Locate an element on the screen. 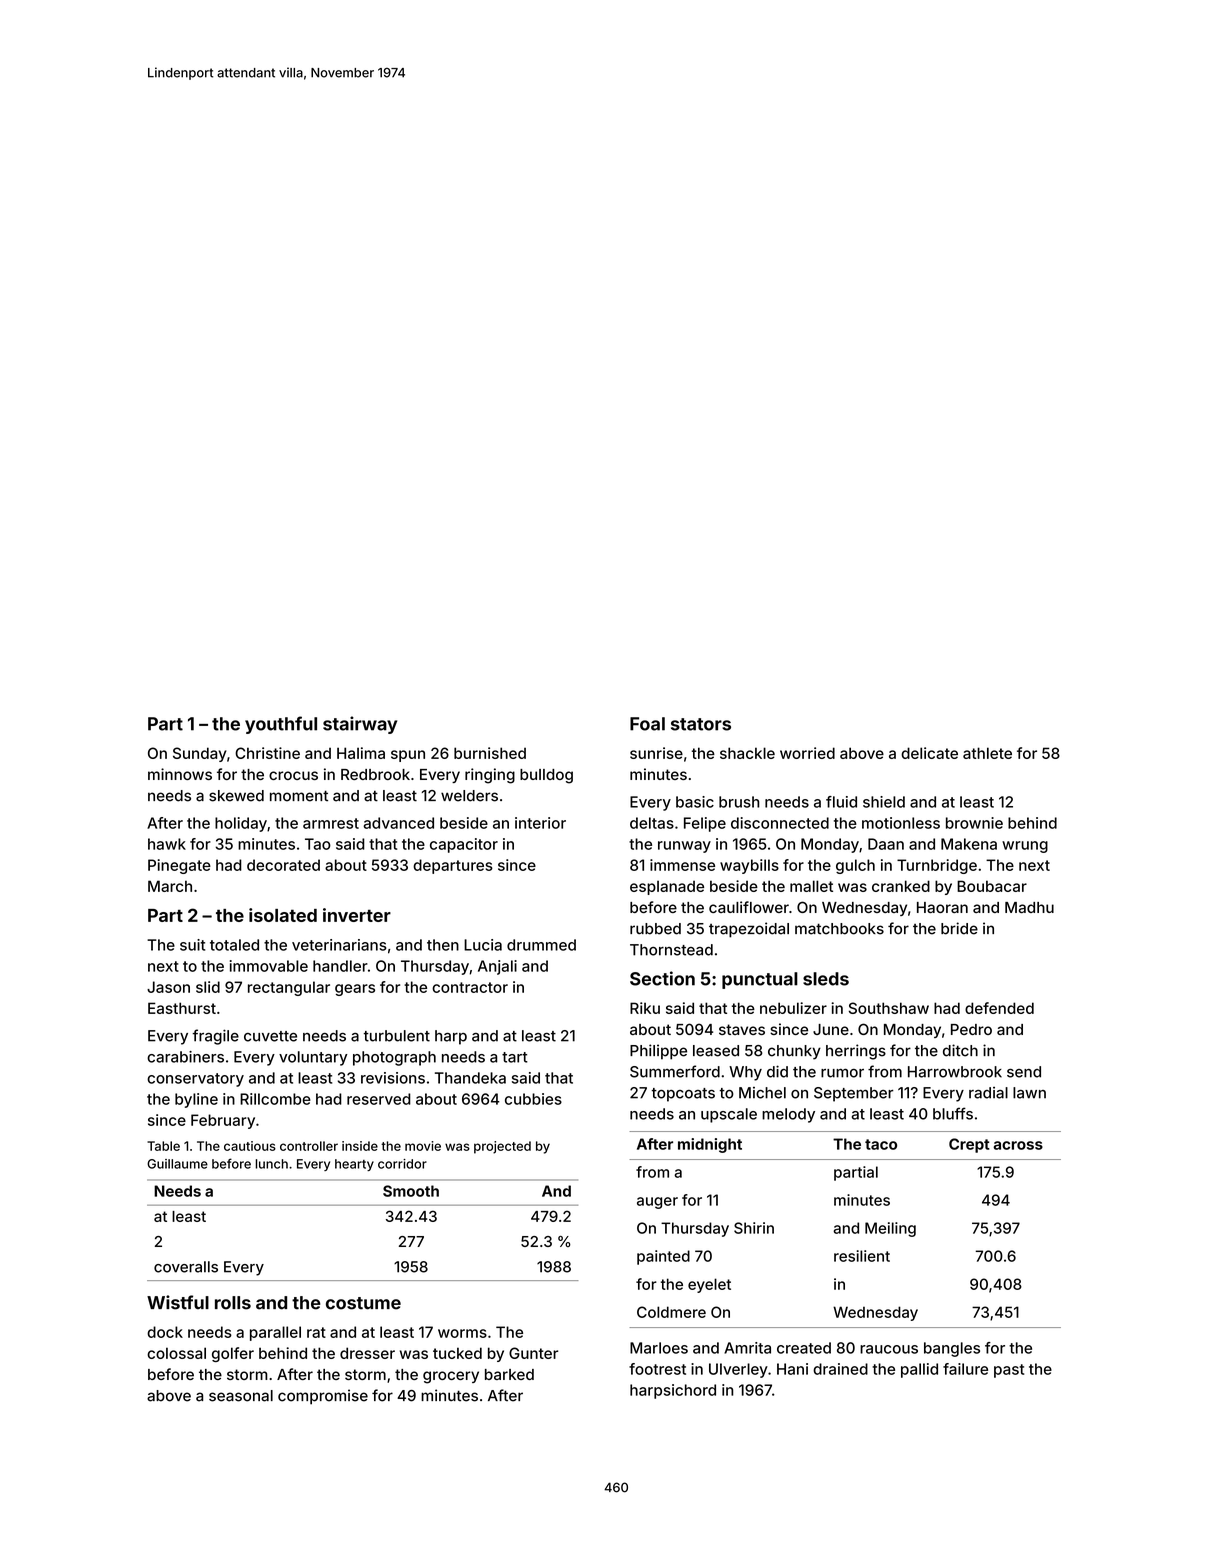 The height and width of the screenshot is (1563, 1208). projected is located at coordinates (502, 1147).
